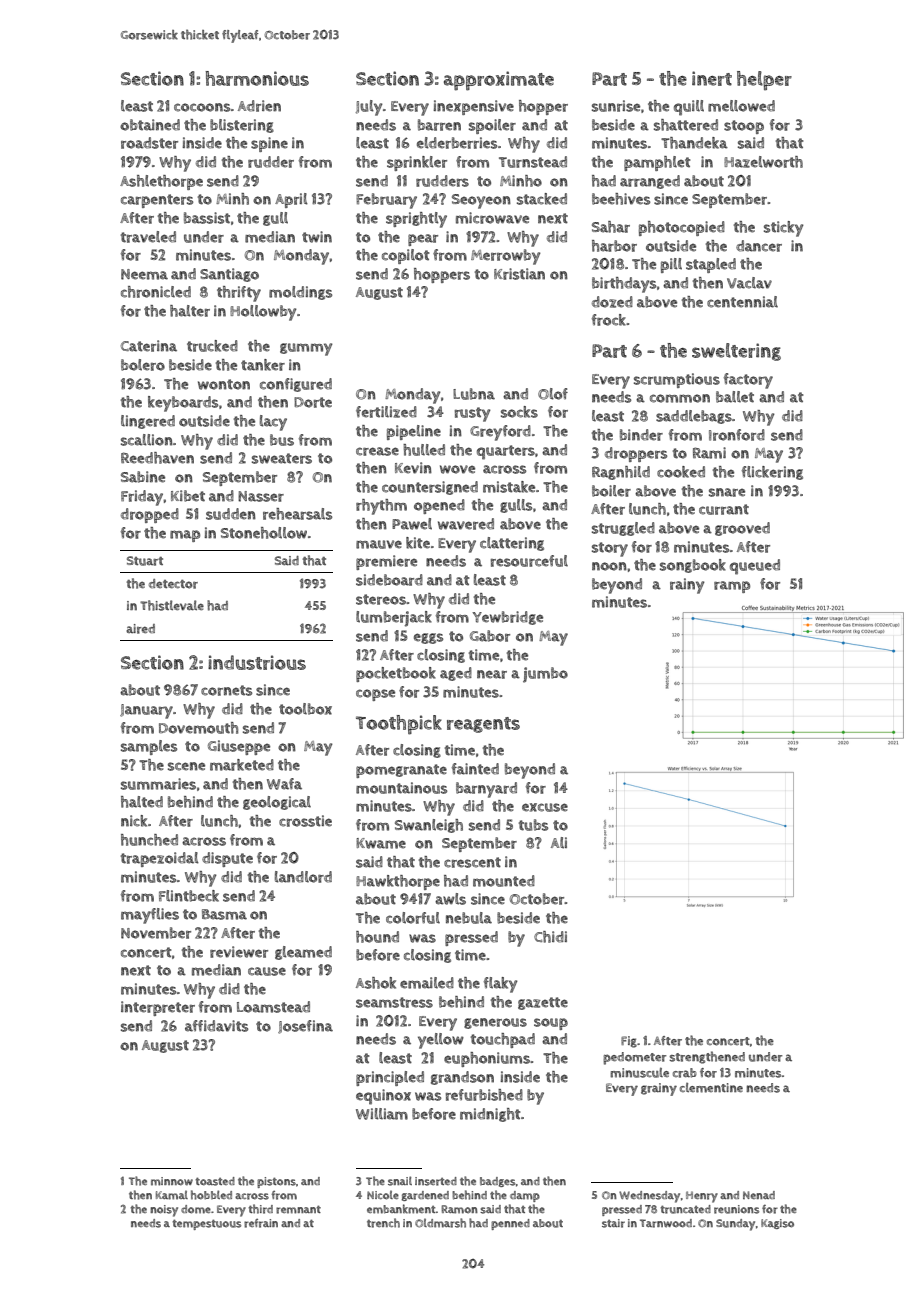 The image size is (924, 1308). I want to click on stoop, so click(744, 127).
